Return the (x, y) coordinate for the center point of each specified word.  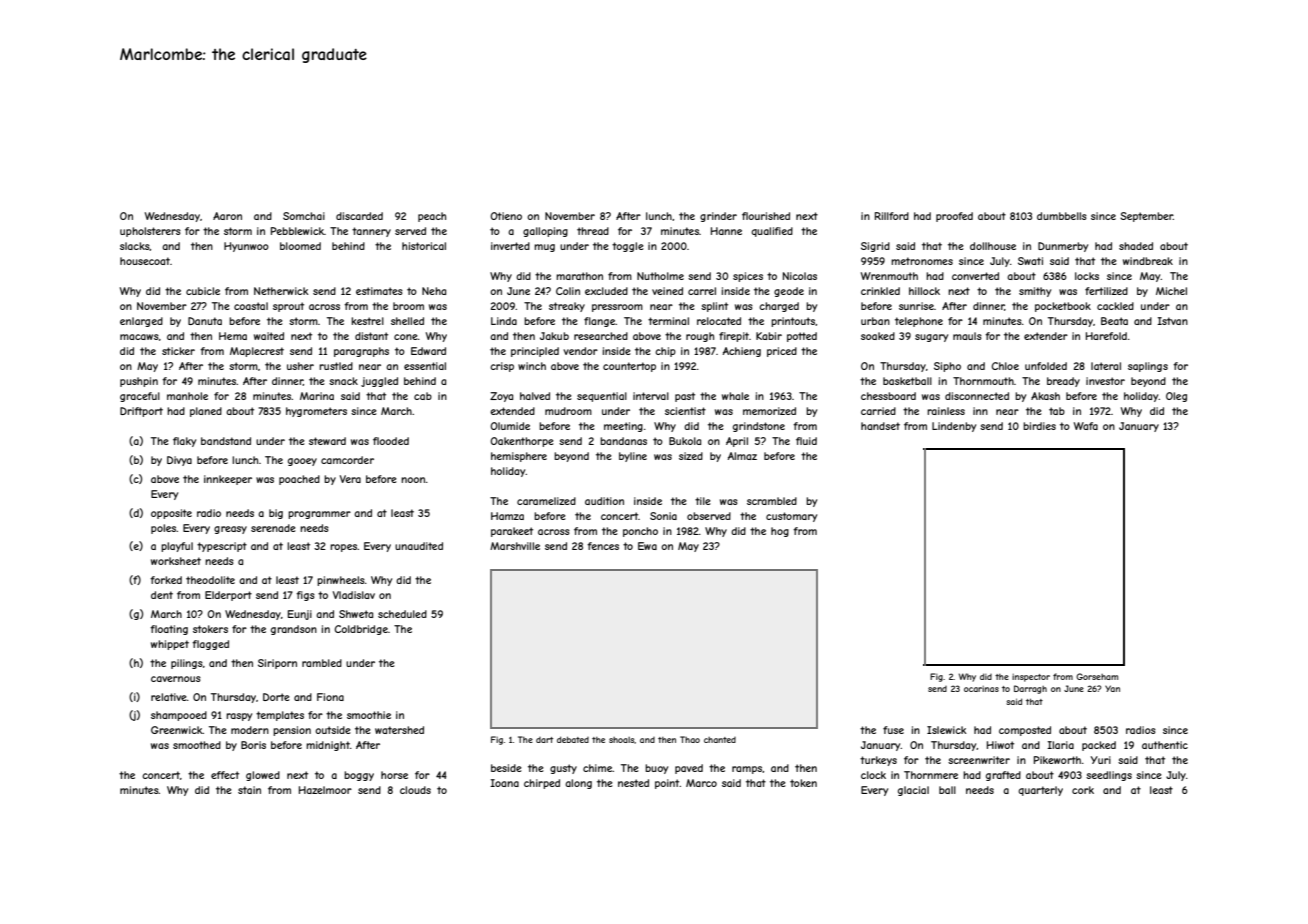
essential (425, 366)
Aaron (227, 216)
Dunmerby (1063, 247)
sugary (931, 338)
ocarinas (981, 689)
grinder (718, 217)
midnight (328, 746)
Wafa (1086, 426)
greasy (230, 530)
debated (573, 739)
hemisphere (519, 457)
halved (535, 396)
